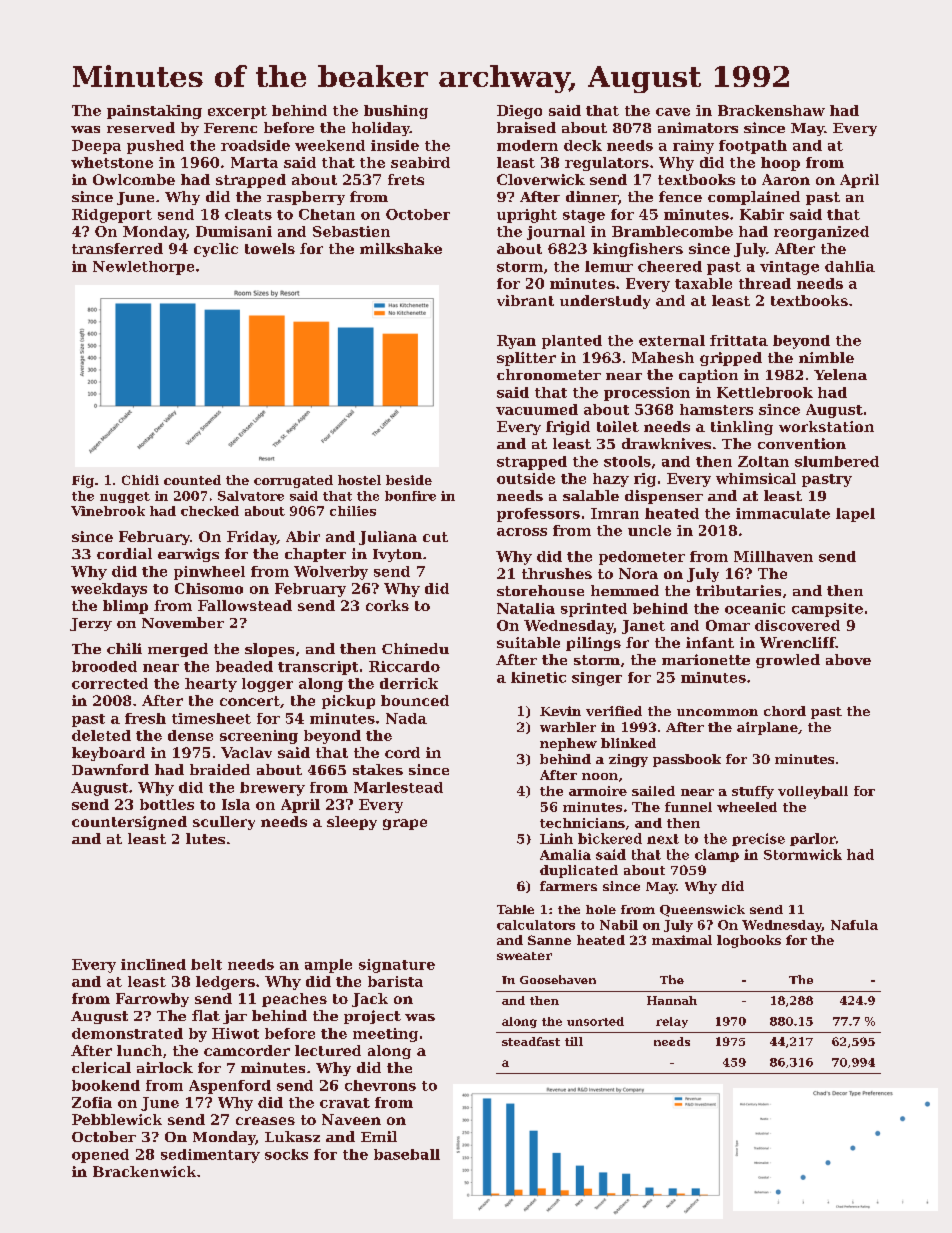 The height and width of the screenshot is (1233, 952). I want to click on Brackenwick, so click(144, 1171).
